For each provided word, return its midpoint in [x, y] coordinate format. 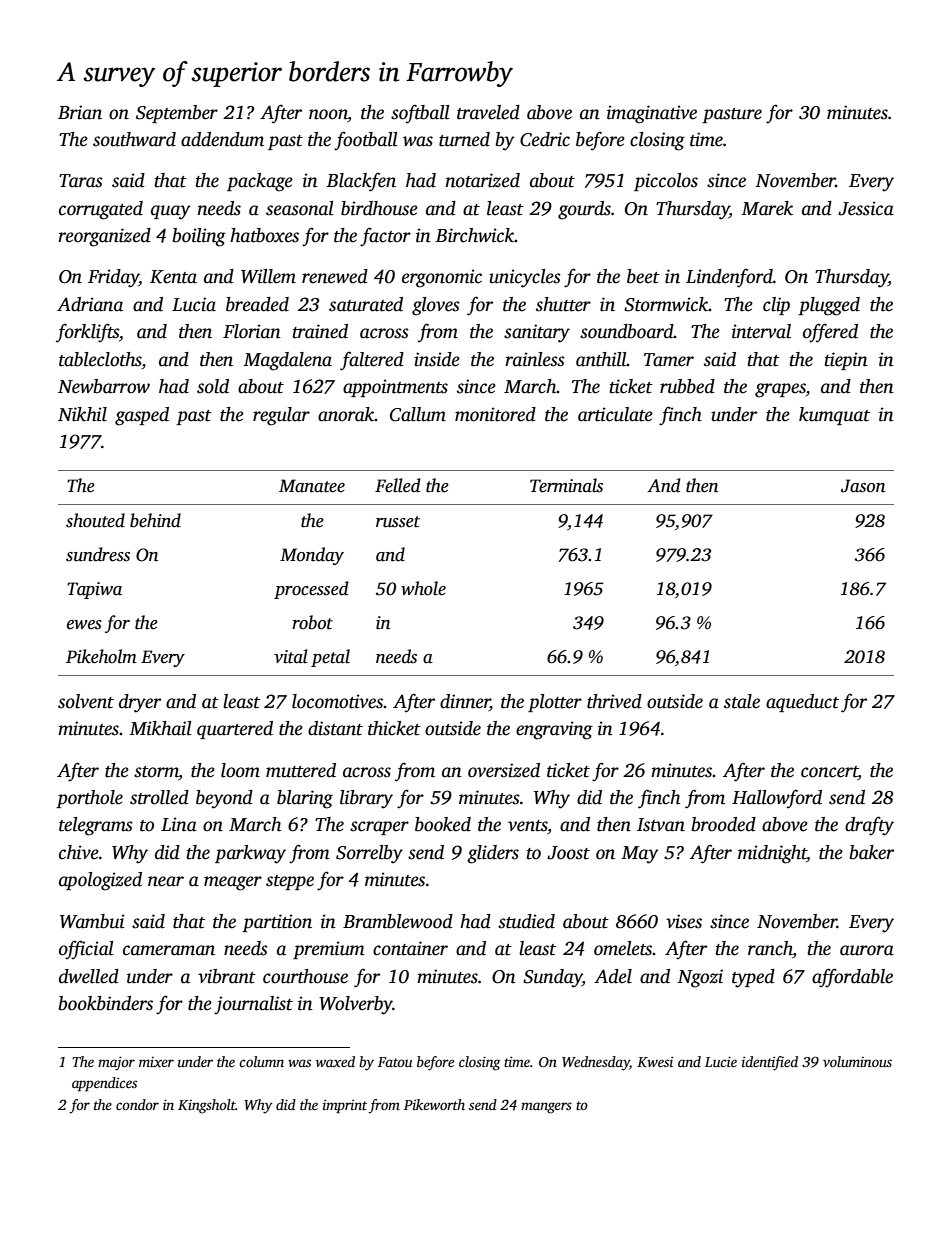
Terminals [566, 485]
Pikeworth [434, 1104]
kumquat [834, 416]
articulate [615, 414]
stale [742, 701]
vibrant [227, 976]
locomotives [338, 701]
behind [155, 520]
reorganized [104, 237]
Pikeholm [101, 656]
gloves [436, 306]
